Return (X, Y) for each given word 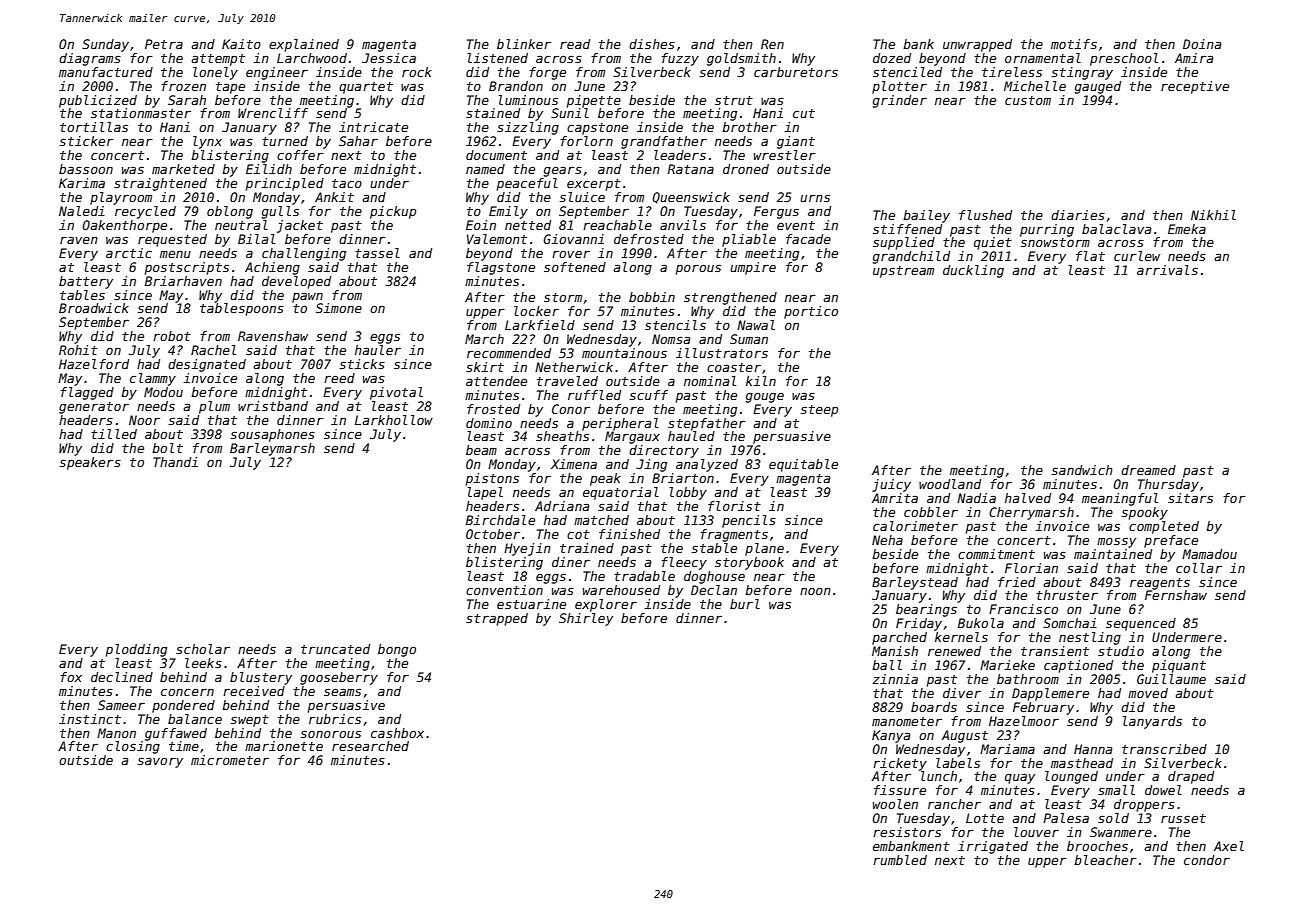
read (575, 44)
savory (160, 763)
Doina (1202, 44)
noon (815, 591)
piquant (1179, 666)
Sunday (105, 45)
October (493, 534)
